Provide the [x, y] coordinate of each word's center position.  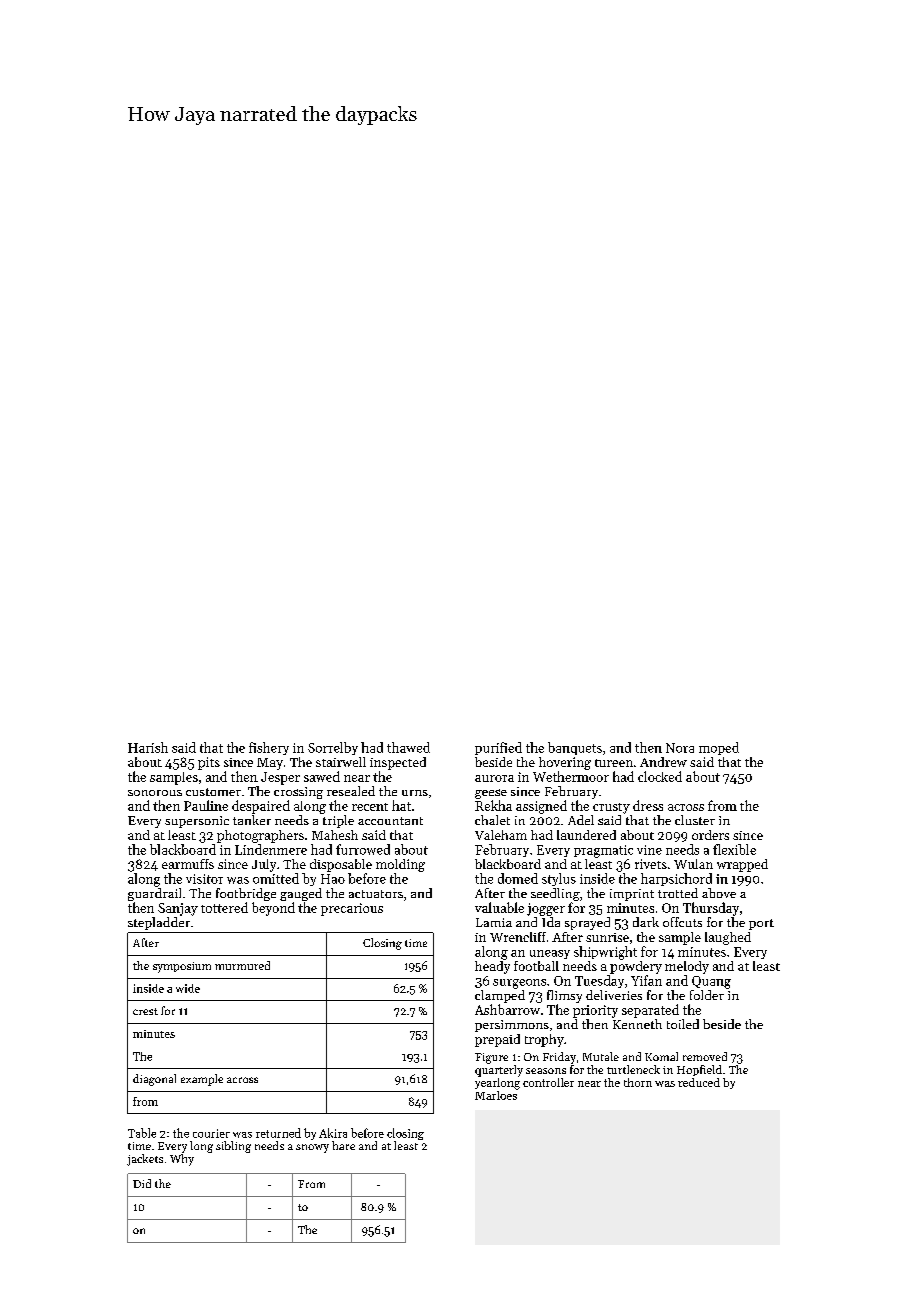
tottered [224, 907]
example [202, 1080]
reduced [699, 1082]
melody [687, 967]
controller [548, 1082]
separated [650, 1011]
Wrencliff [518, 937]
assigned [541, 807]
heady [492, 967]
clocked [660, 776]
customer [213, 792]
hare [343, 1145]
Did [142, 1183]
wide [188, 988]
